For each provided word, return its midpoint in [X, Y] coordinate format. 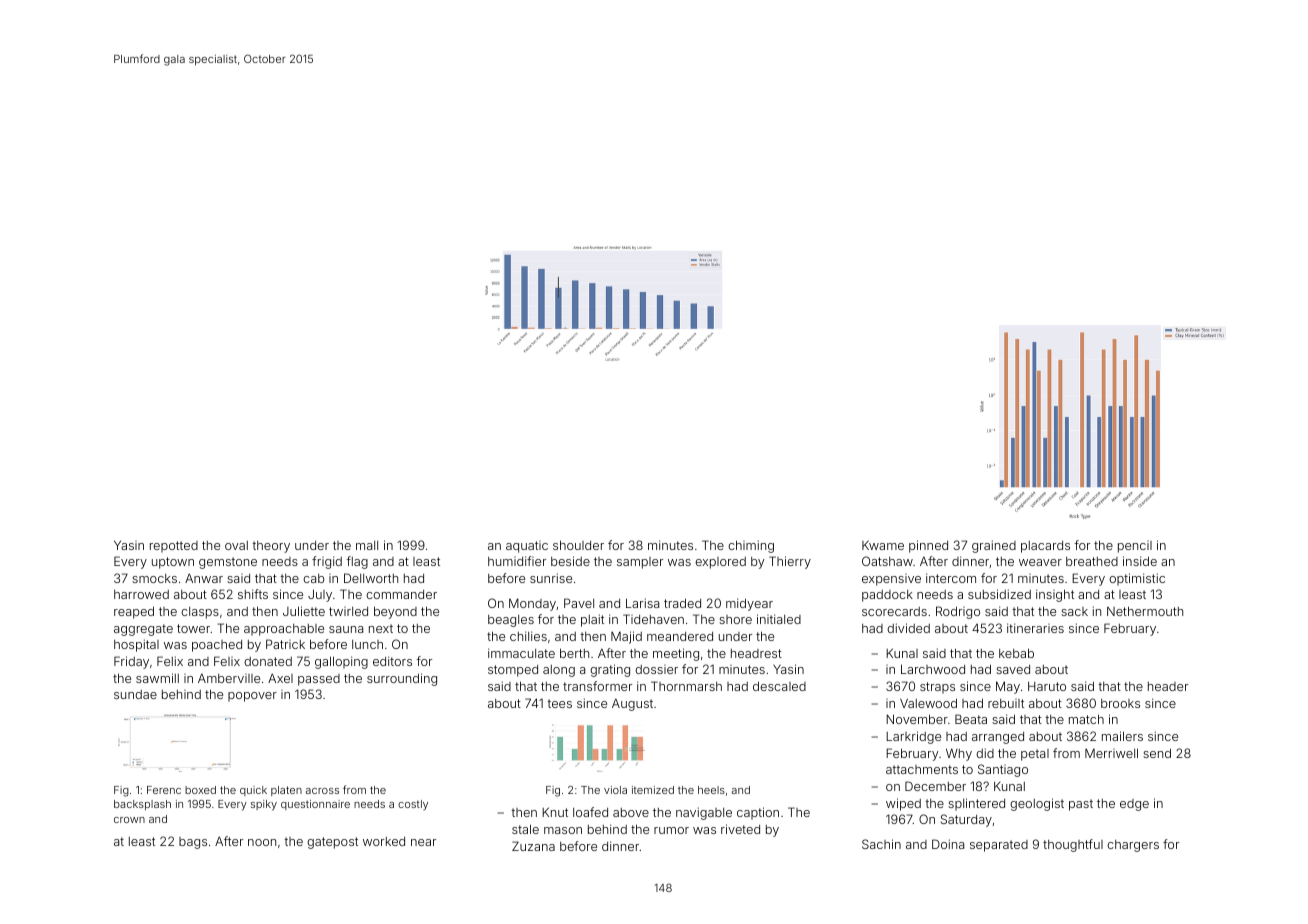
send [1157, 753]
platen [286, 791]
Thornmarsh [686, 686]
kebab [1016, 653]
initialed [779, 619]
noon [262, 842]
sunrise [551, 578]
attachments [922, 769]
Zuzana [533, 846]
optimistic [1137, 579]
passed [319, 680]
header [1168, 686]
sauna [346, 629]
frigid [327, 562]
